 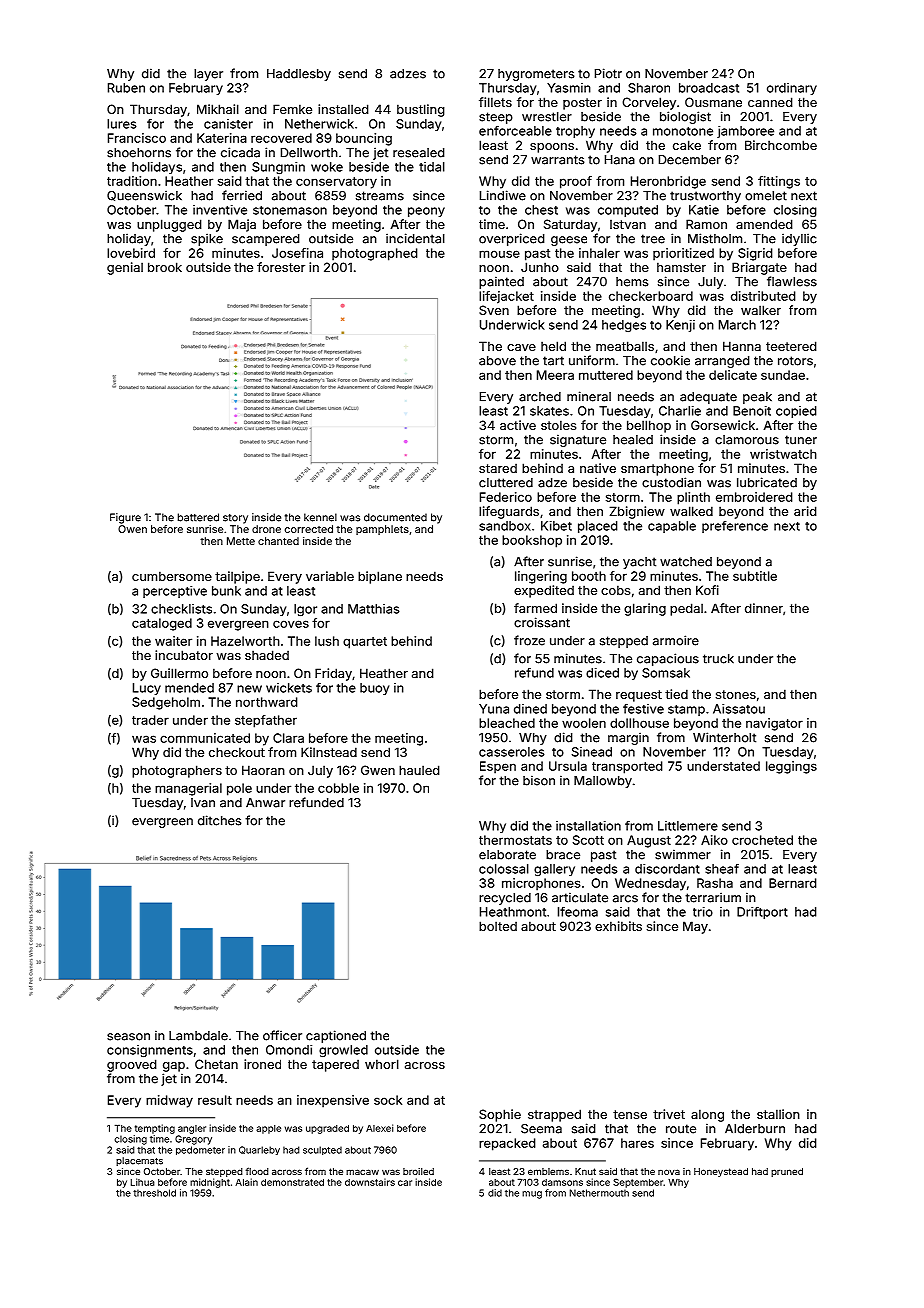 What do you see at coordinates (415, 238) in the image?
I see `incidental` at bounding box center [415, 238].
